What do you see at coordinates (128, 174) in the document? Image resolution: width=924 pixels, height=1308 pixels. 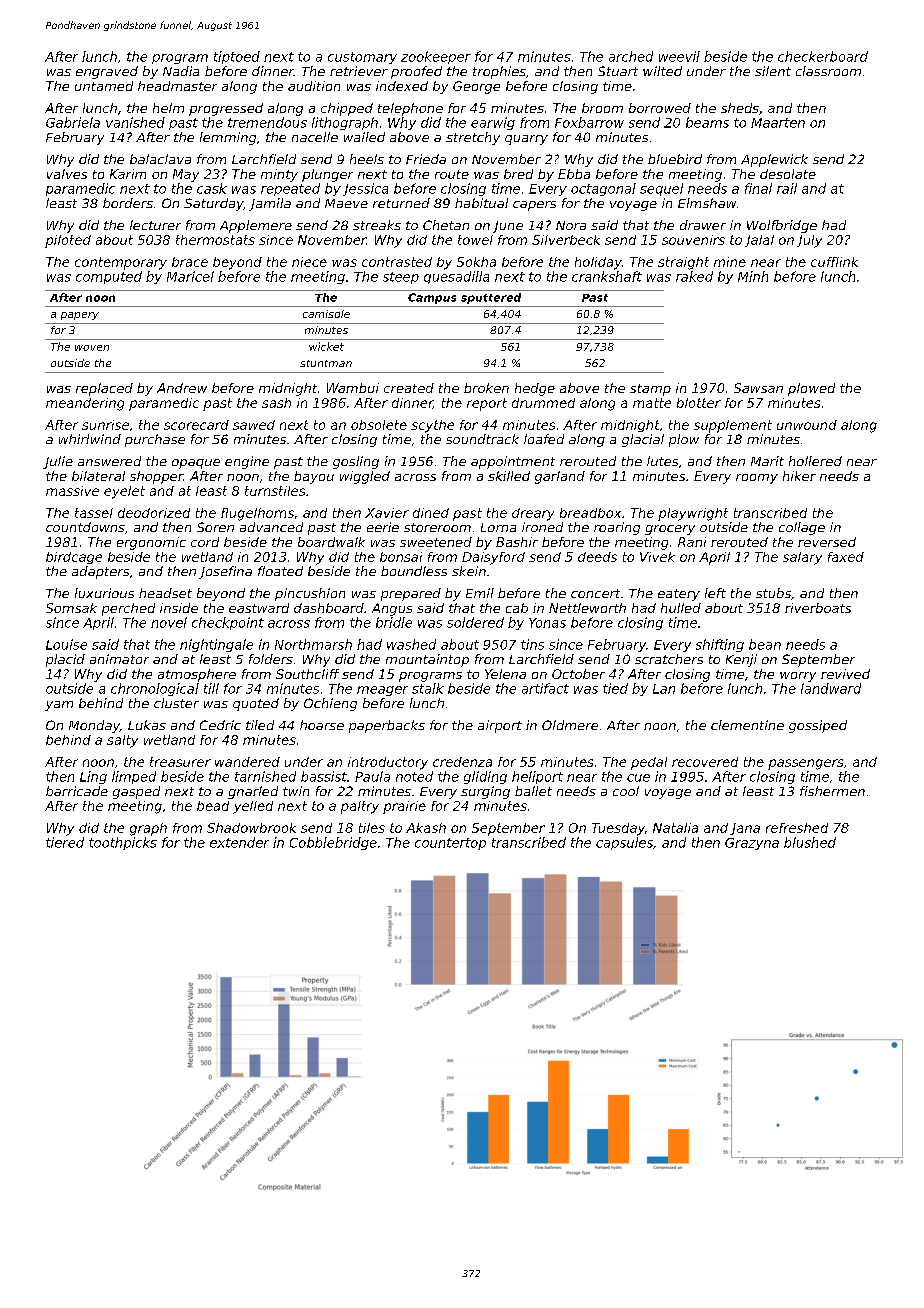 I see `Karim` at bounding box center [128, 174].
